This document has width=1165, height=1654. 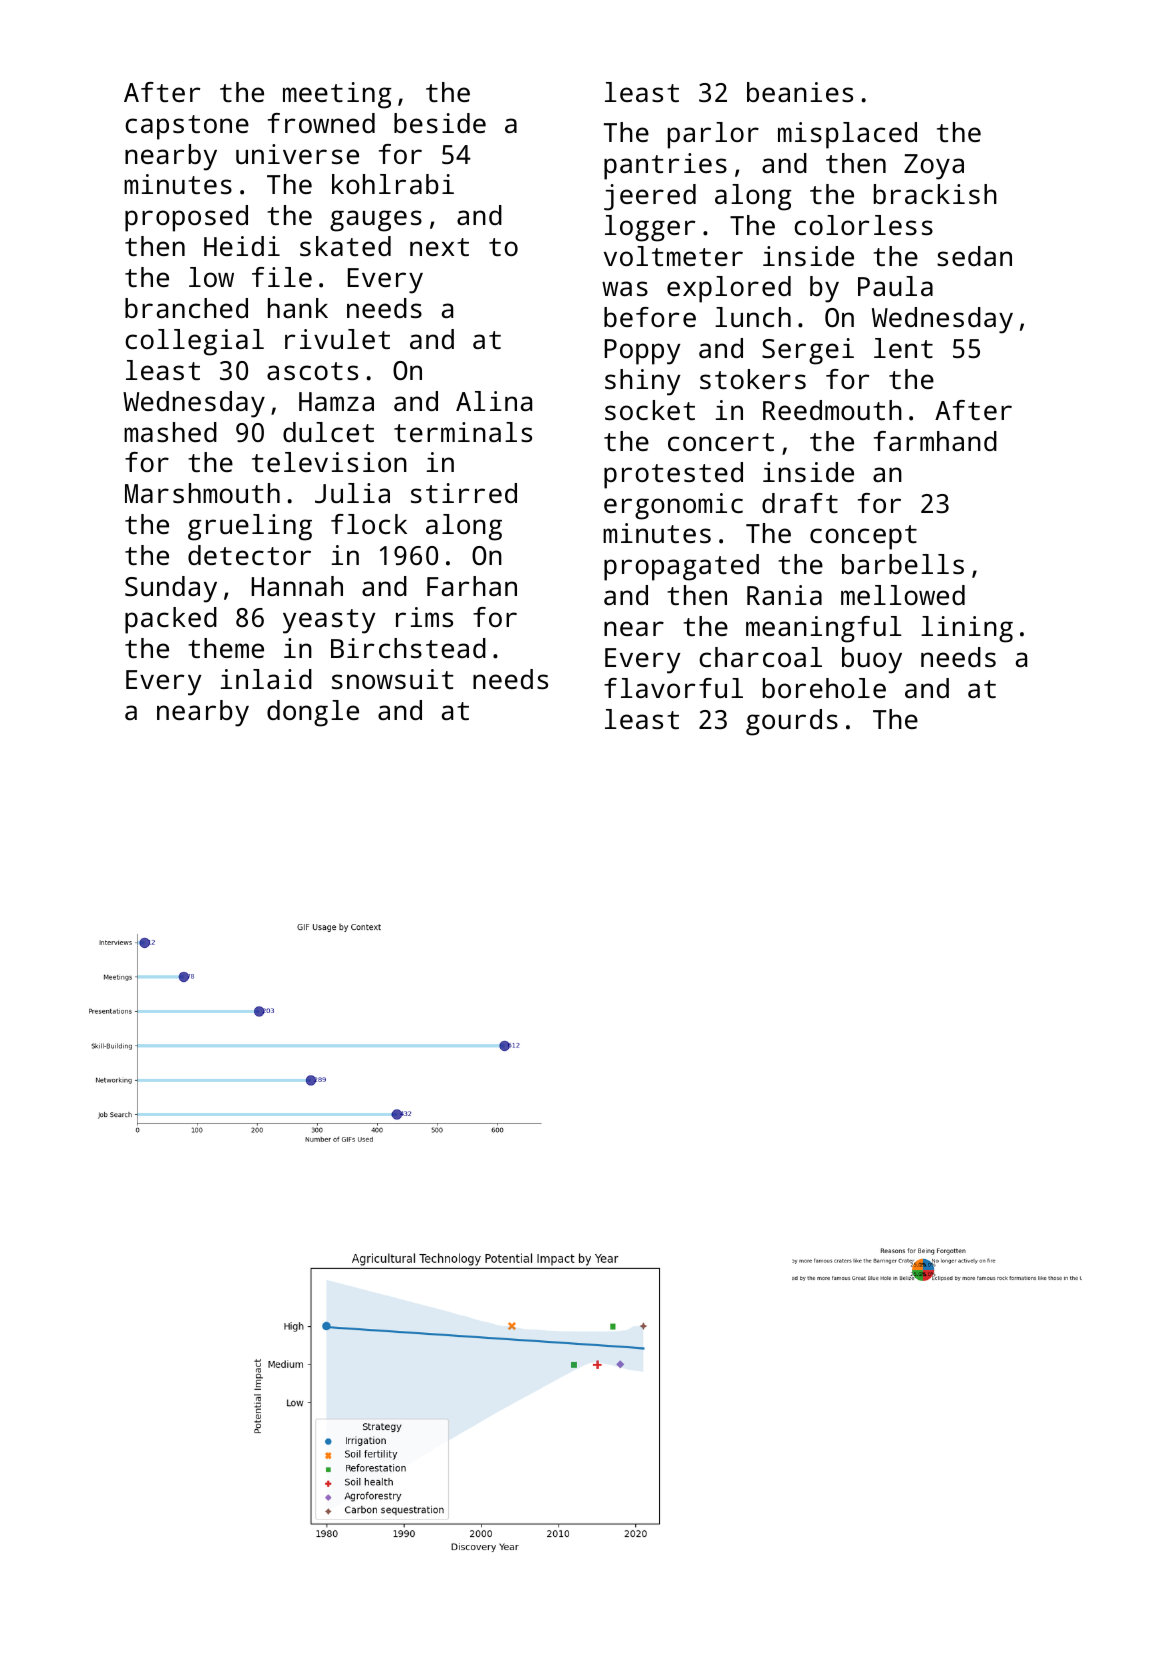 What do you see at coordinates (847, 135) in the document?
I see `misplaced` at bounding box center [847, 135].
